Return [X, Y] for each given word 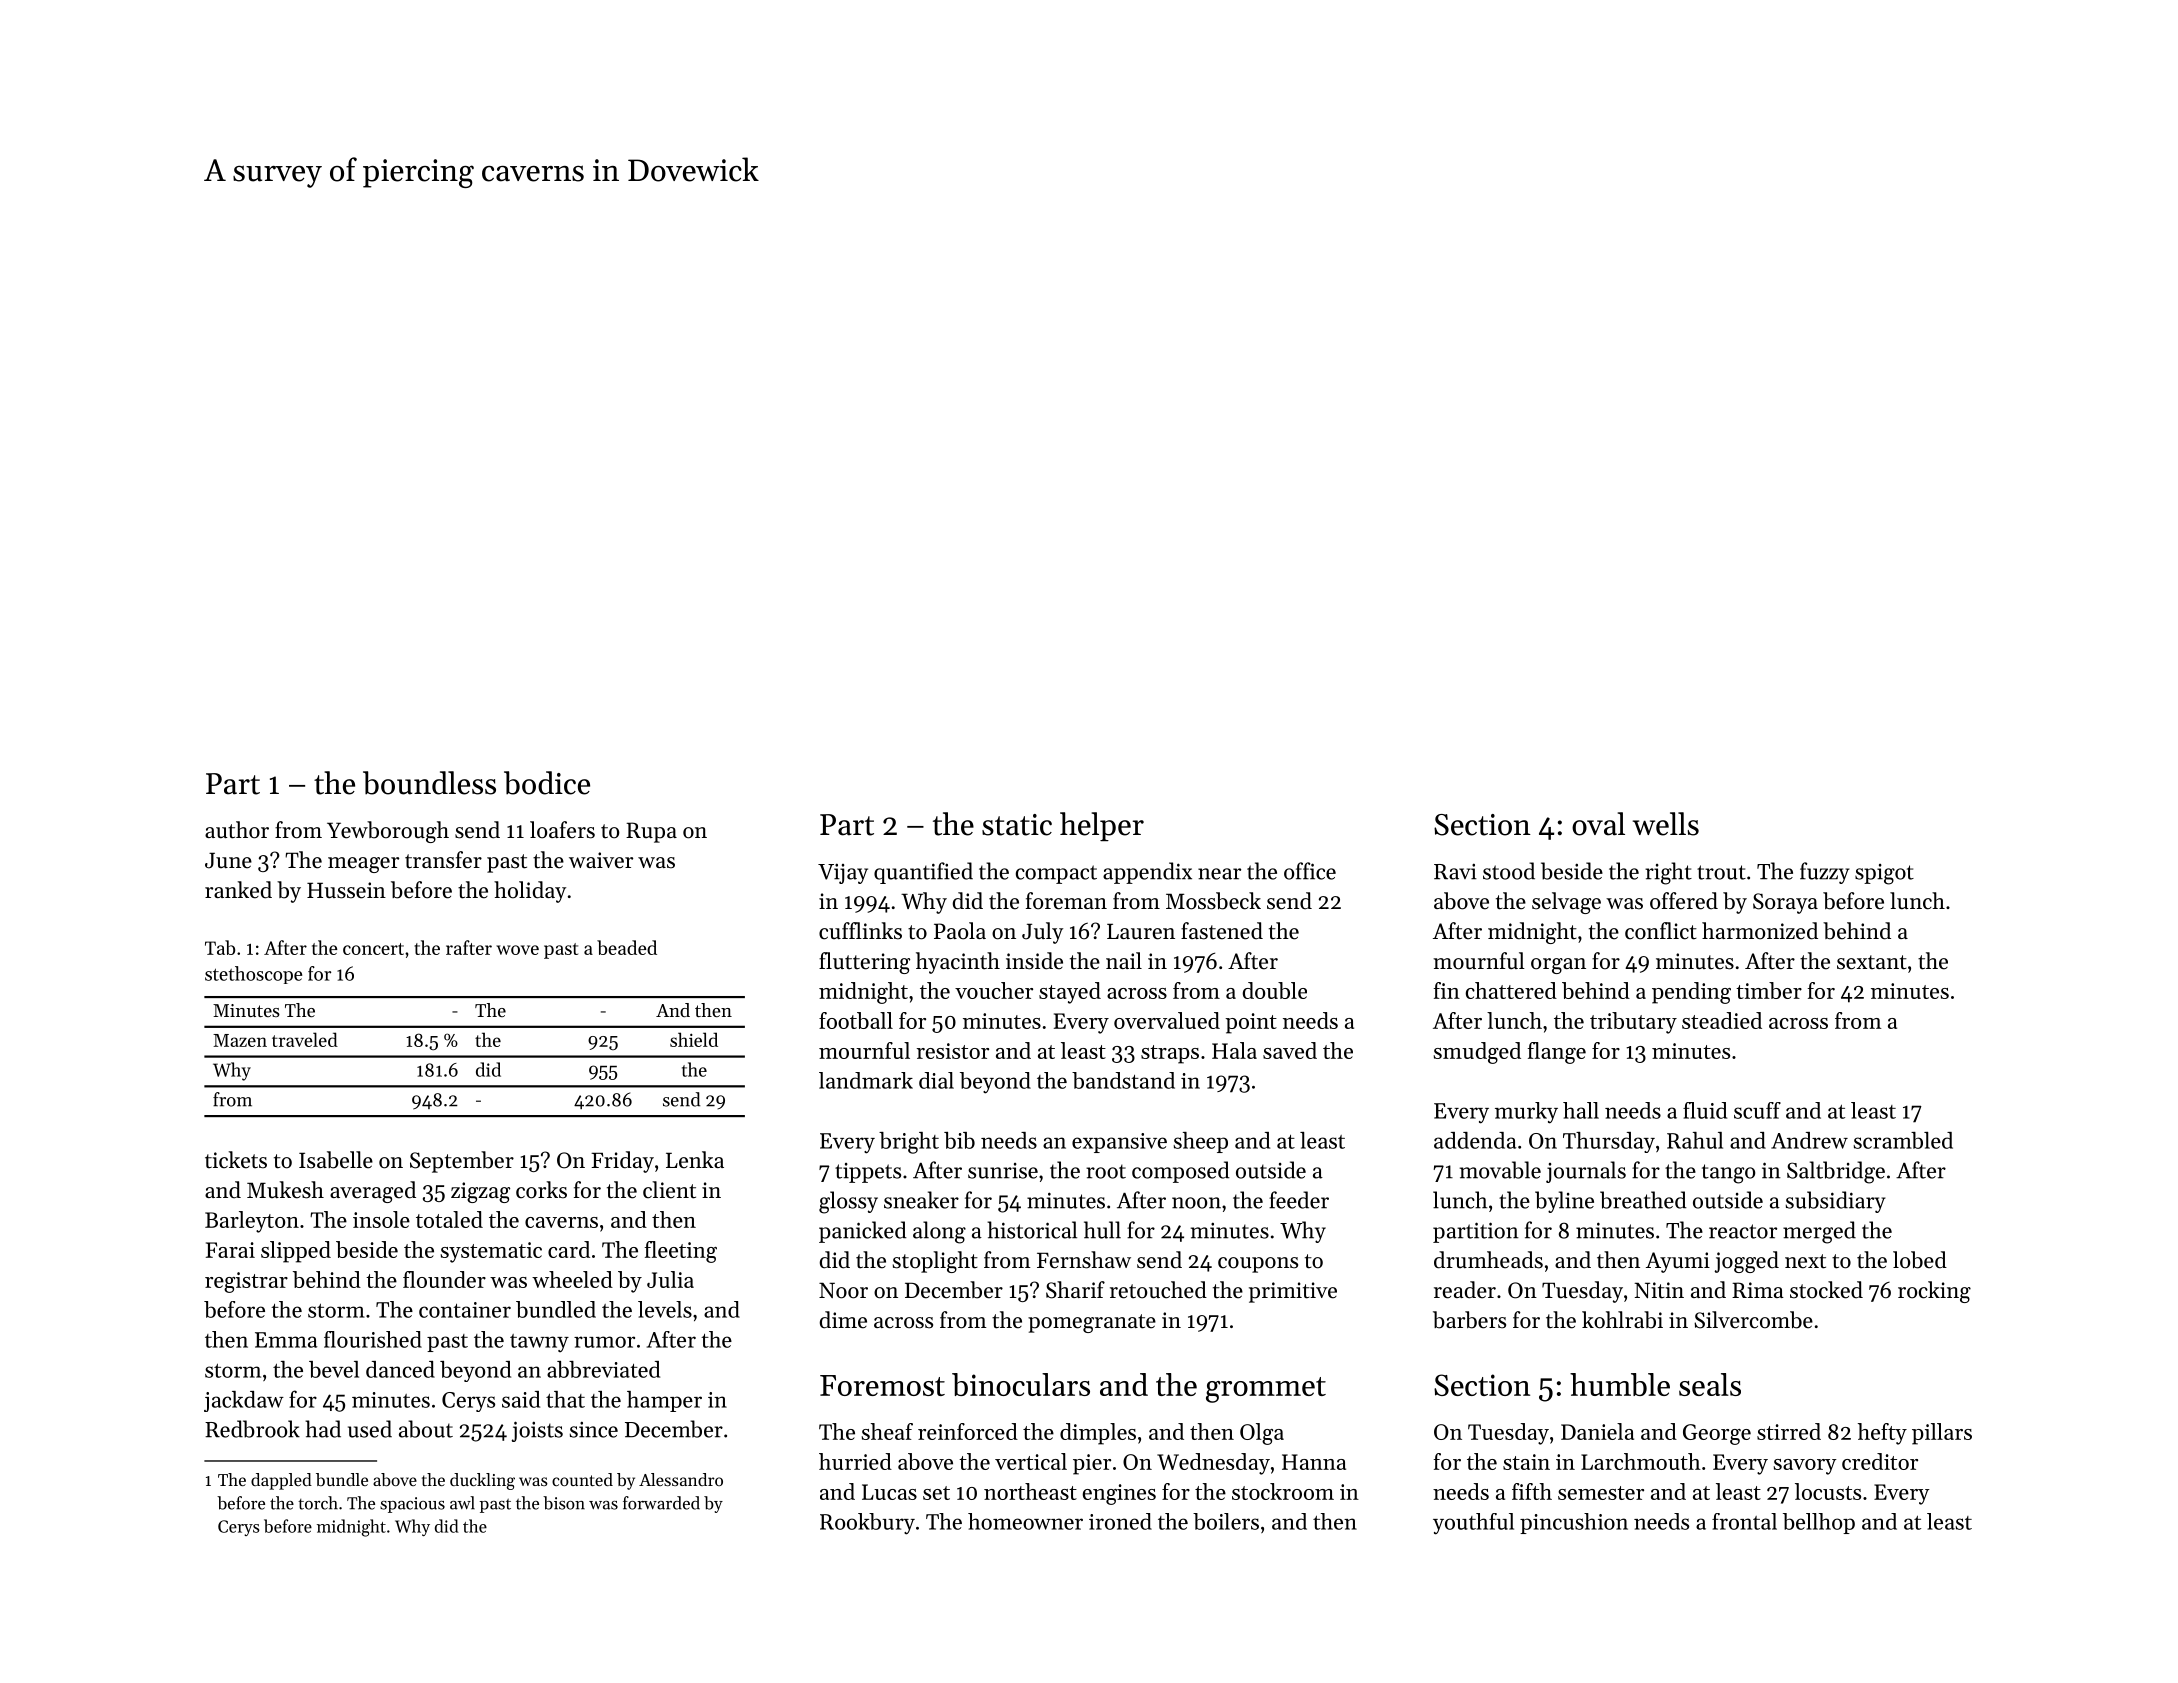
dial [936, 1080]
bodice [547, 783]
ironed [1120, 1521]
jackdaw [244, 1401]
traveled [305, 1039]
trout [1721, 872]
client [669, 1190]
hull [1102, 1230]
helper [1102, 826]
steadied [1722, 1020]
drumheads [1488, 1260]
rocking [1934, 1292]
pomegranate [1092, 1323]
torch [318, 1503]
